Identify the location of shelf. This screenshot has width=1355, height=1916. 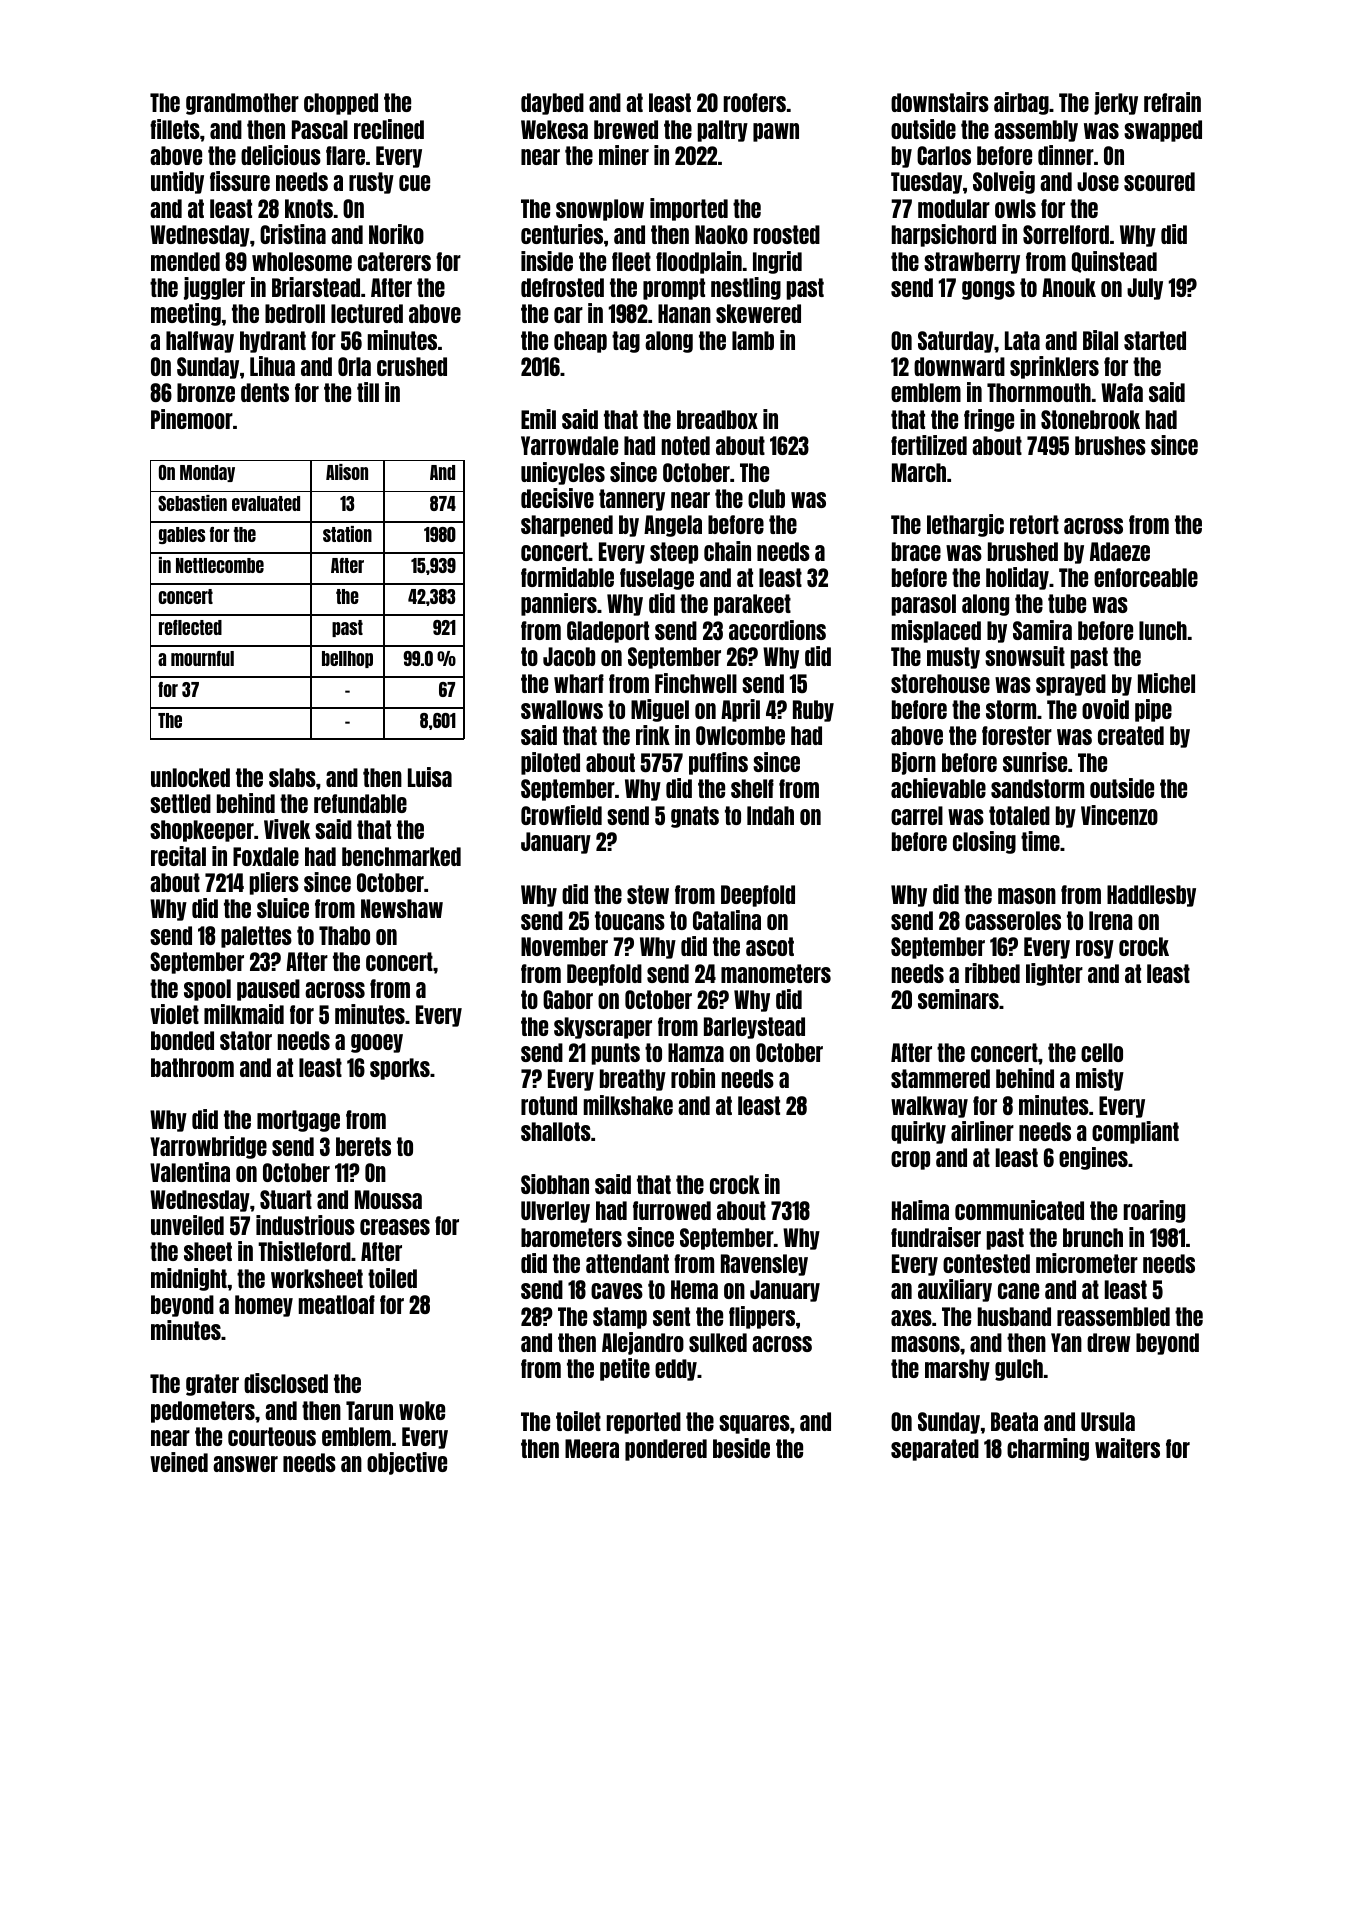
(752, 788).
